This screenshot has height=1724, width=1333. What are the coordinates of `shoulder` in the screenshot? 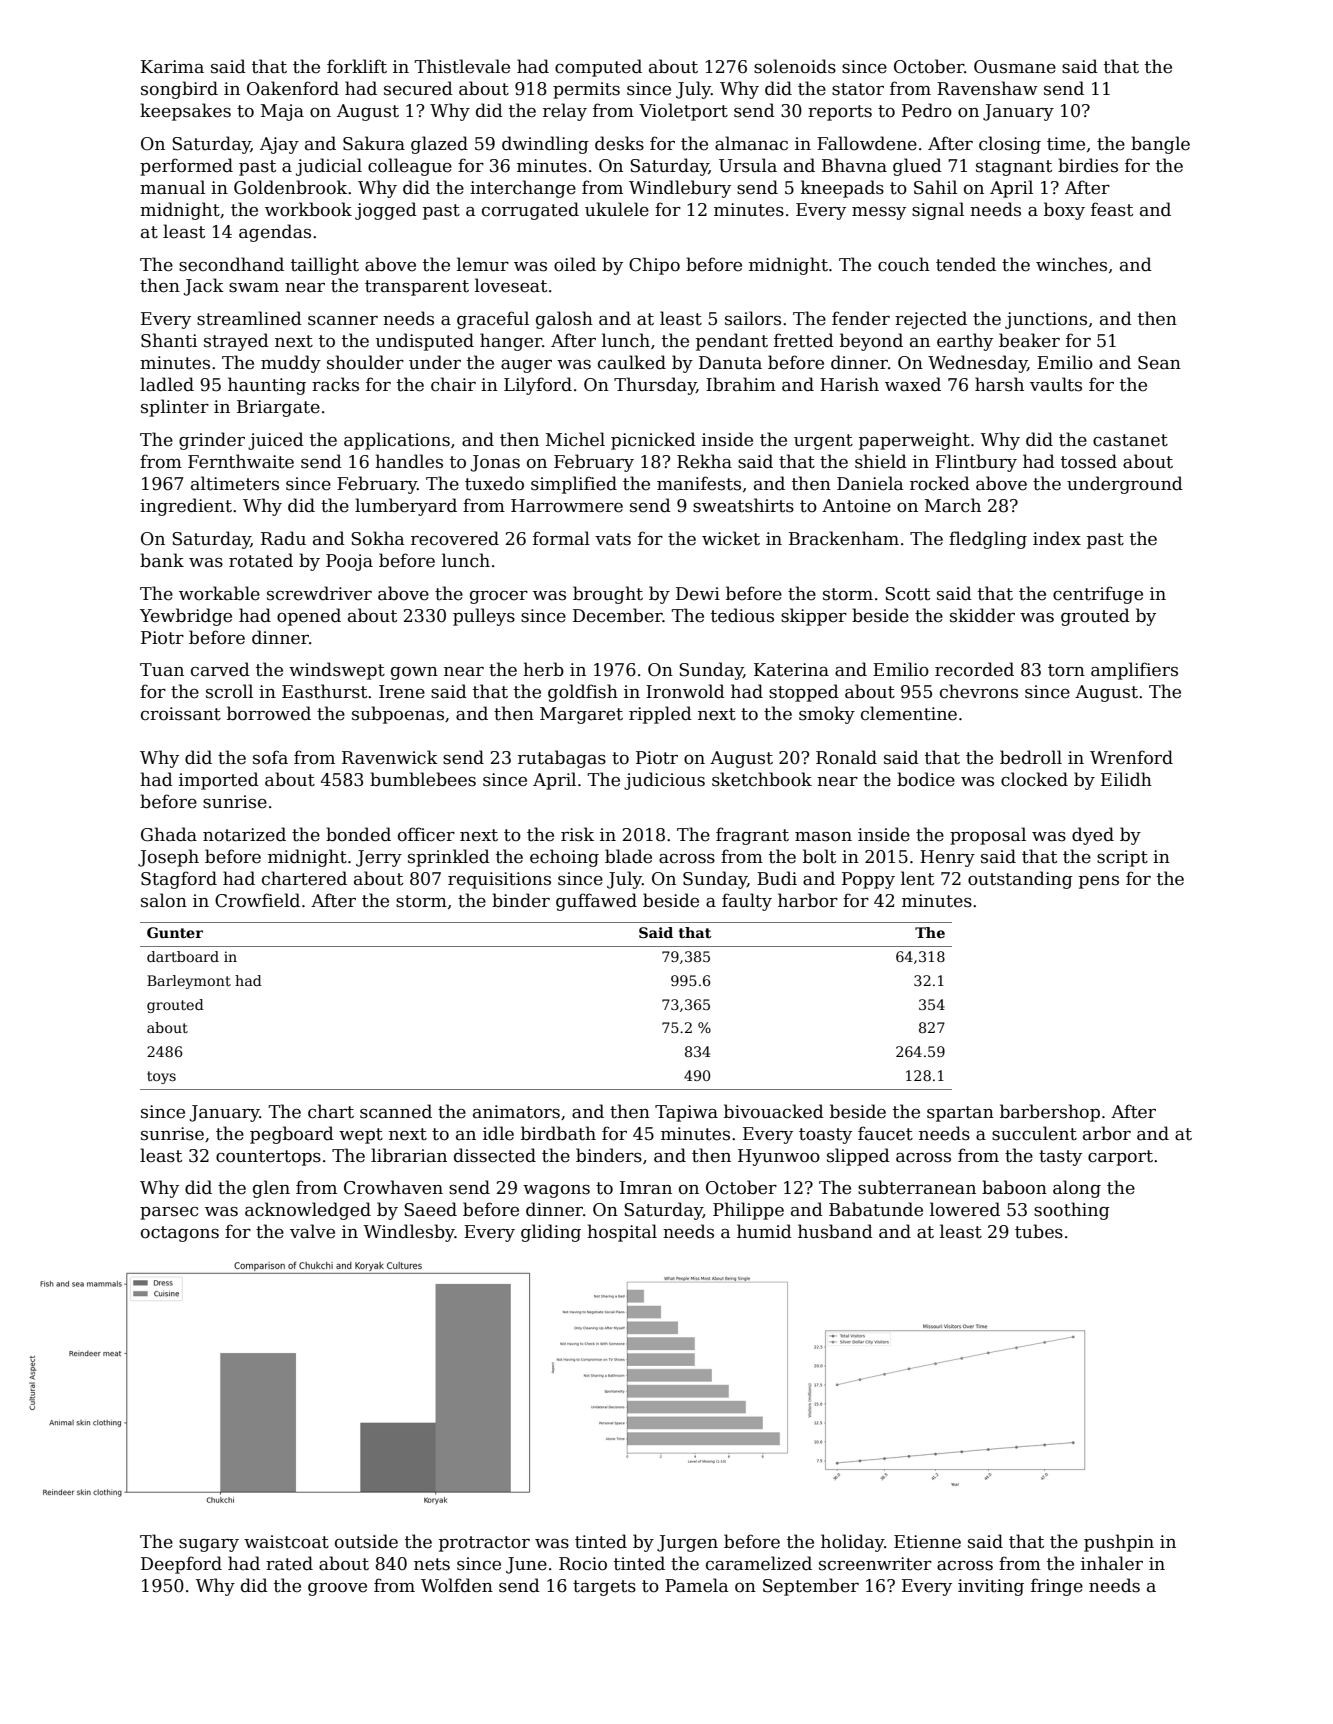 It's located at (365, 362).
